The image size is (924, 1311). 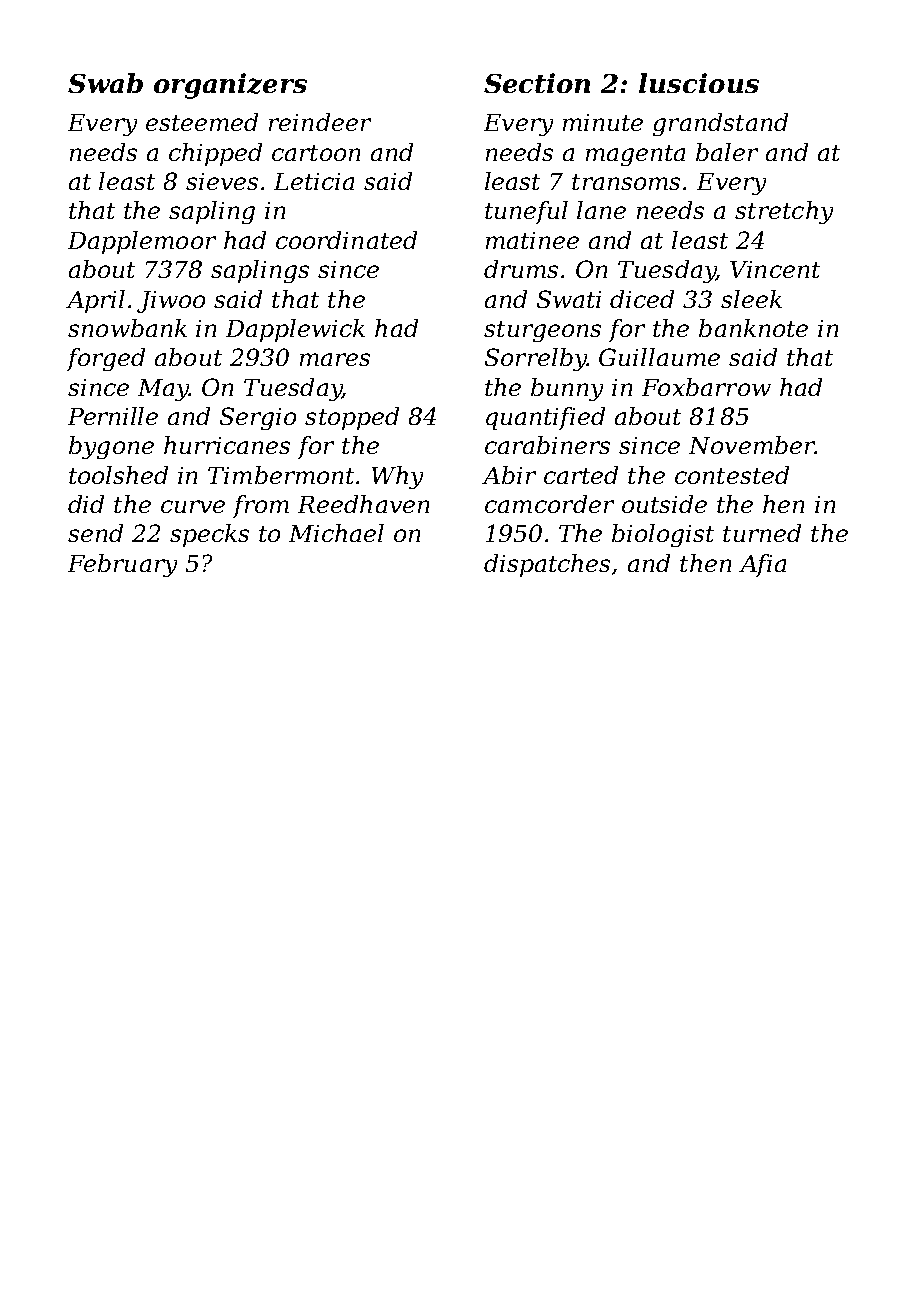 I want to click on Foxbarrow, so click(x=706, y=387).
